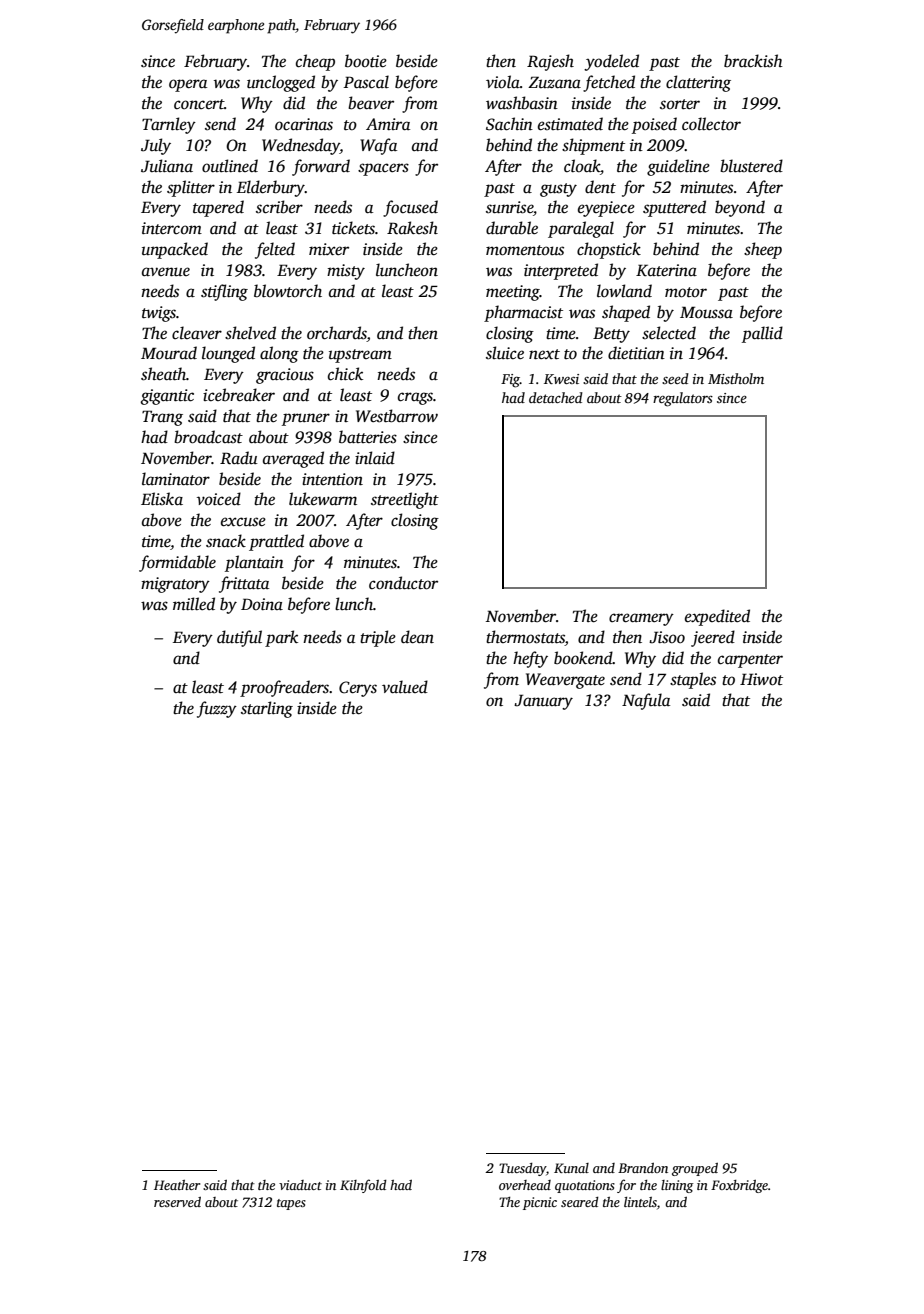 Image resolution: width=924 pixels, height=1314 pixels. Describe the element at coordinates (217, 709) in the document. I see `fuzzy` at that location.
